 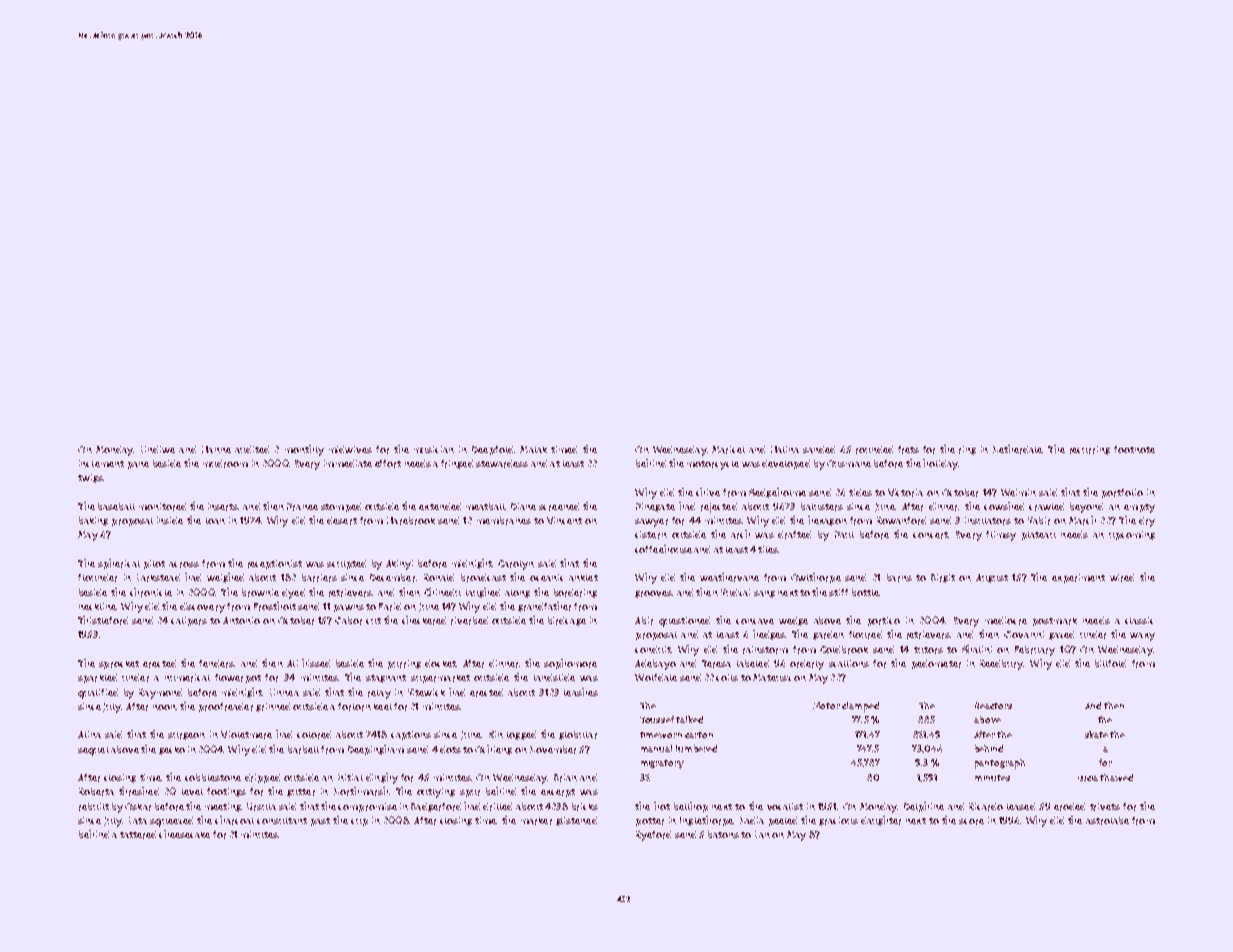 I want to click on astrolabe, so click(x=1107, y=821).
